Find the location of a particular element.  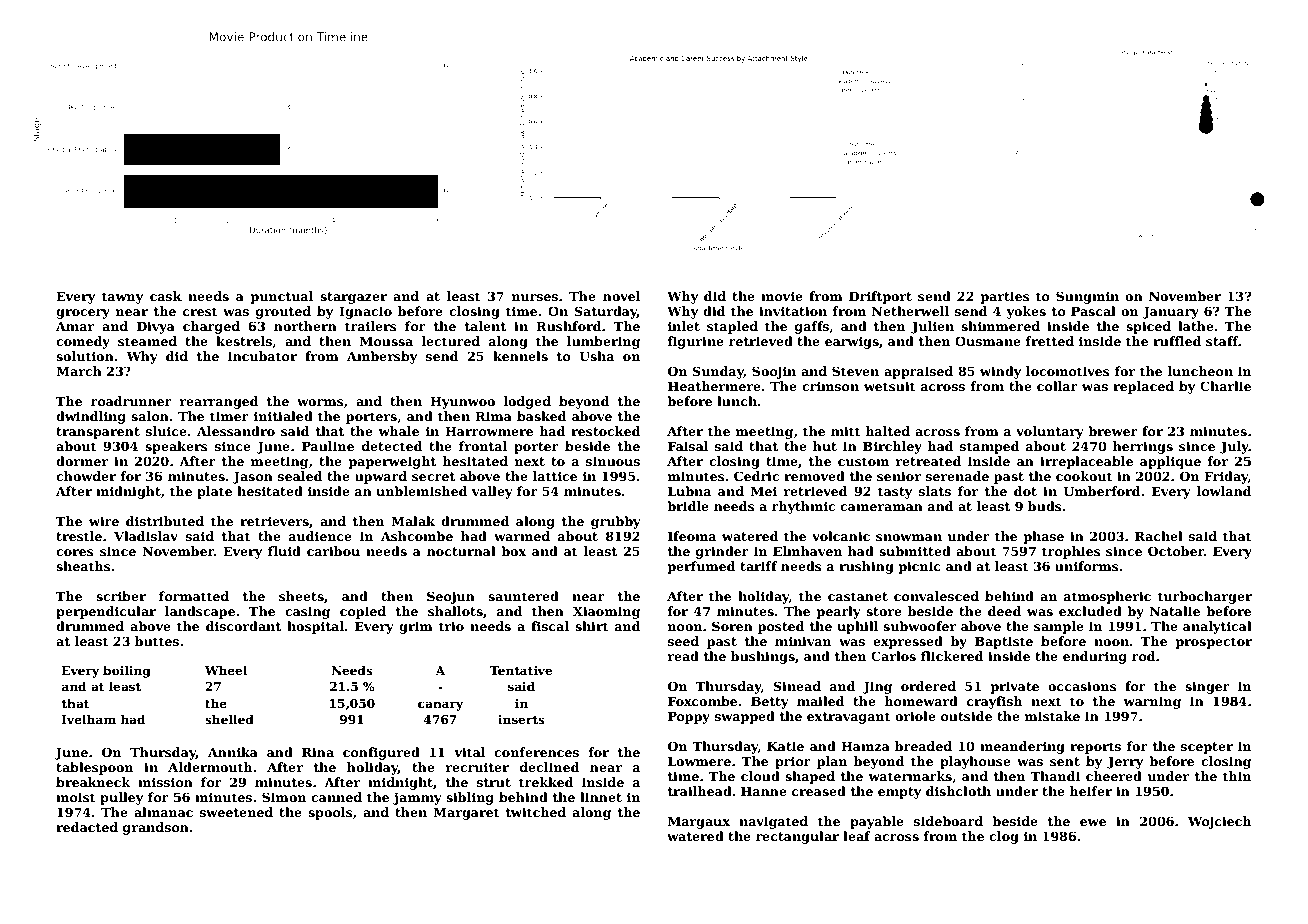

redacted is located at coordinates (87, 827).
